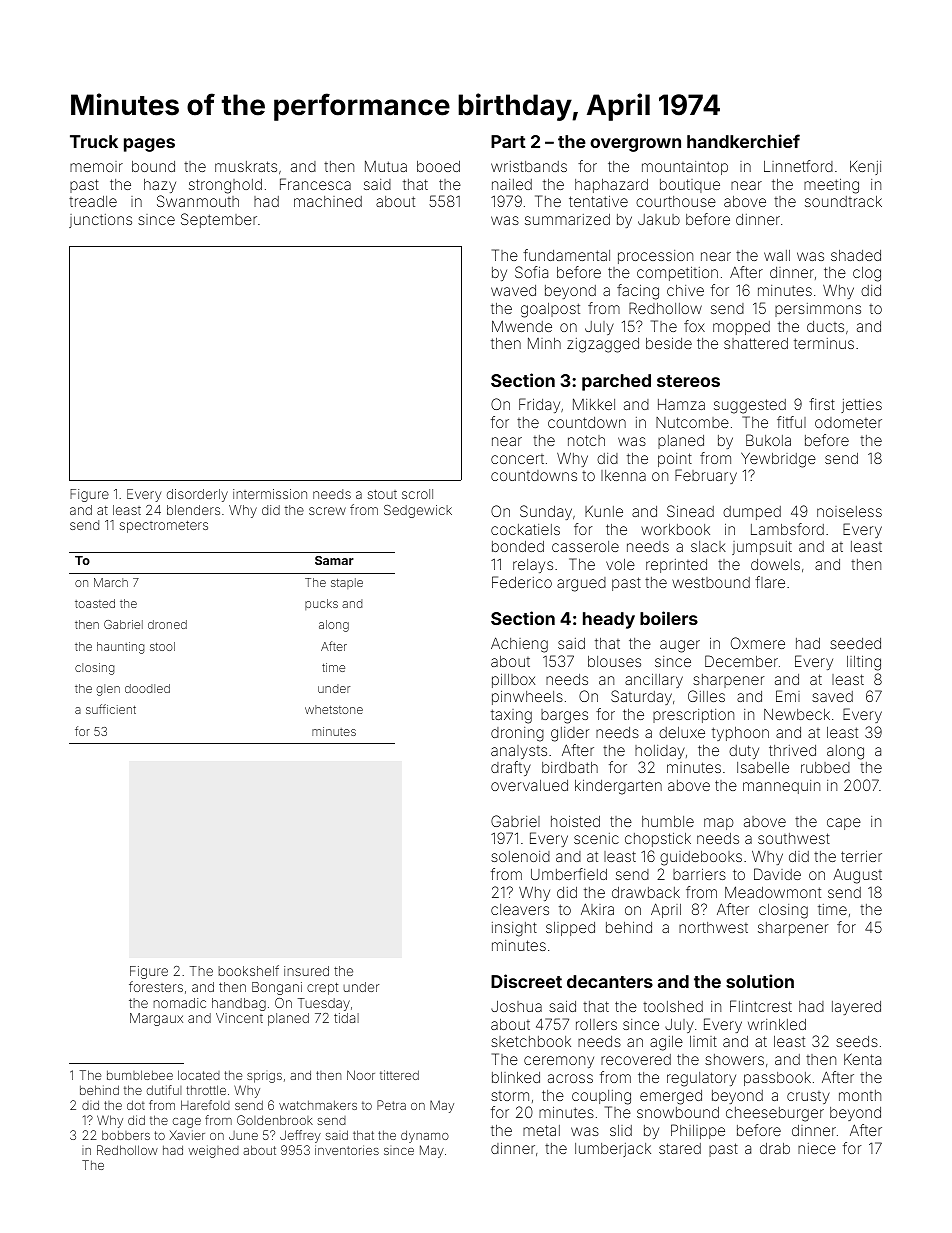 This screenshot has width=952, height=1233. What do you see at coordinates (111, 709) in the screenshot?
I see `sufficient` at bounding box center [111, 709].
